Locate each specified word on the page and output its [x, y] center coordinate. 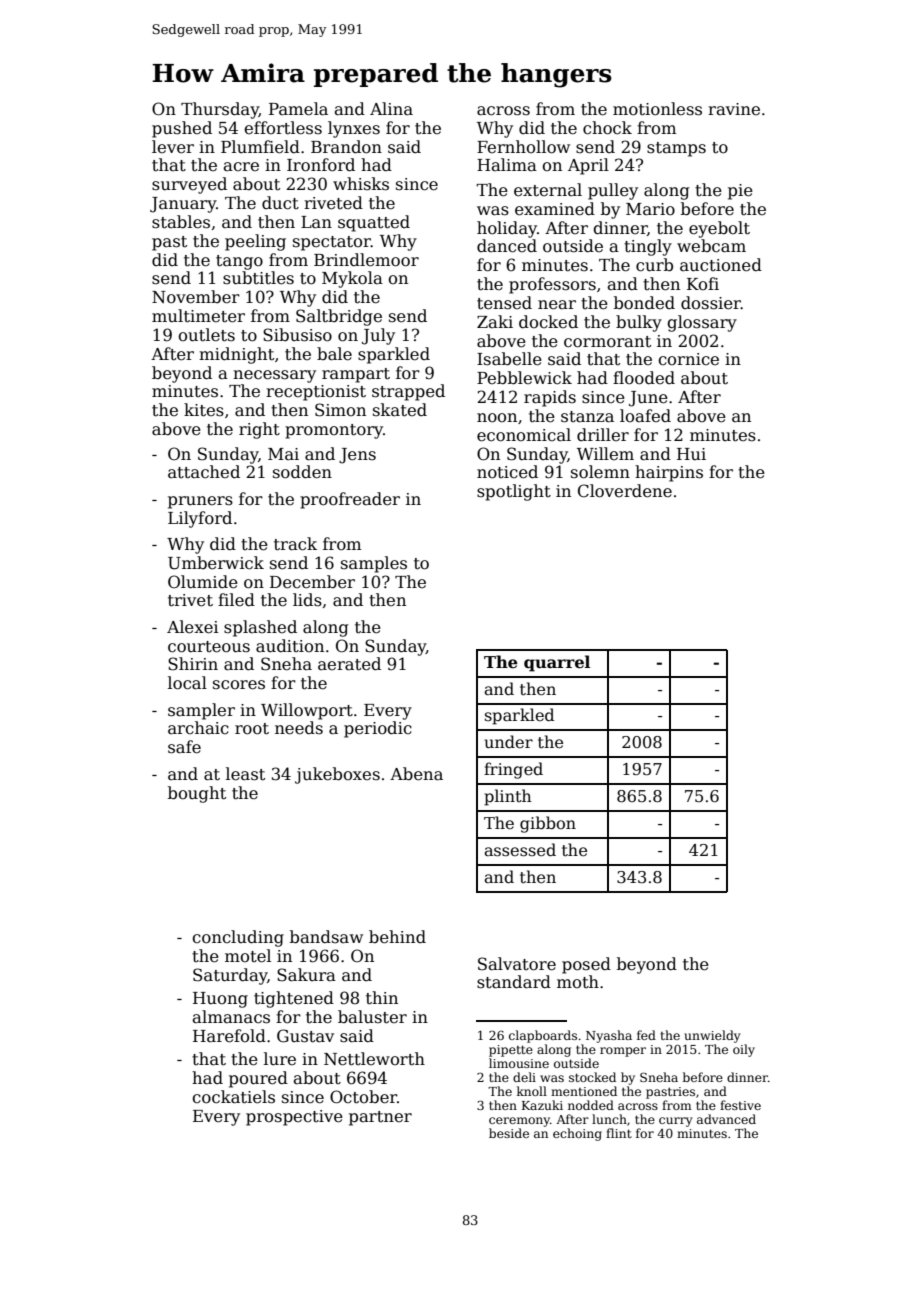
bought [197, 794]
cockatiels [233, 1097]
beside [509, 1133]
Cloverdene [625, 491]
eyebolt [719, 229]
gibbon [548, 824]
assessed [520, 850]
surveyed [189, 185]
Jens [357, 456]
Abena [416, 774]
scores [239, 685]
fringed [513, 770]
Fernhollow [523, 147]
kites [204, 410]
